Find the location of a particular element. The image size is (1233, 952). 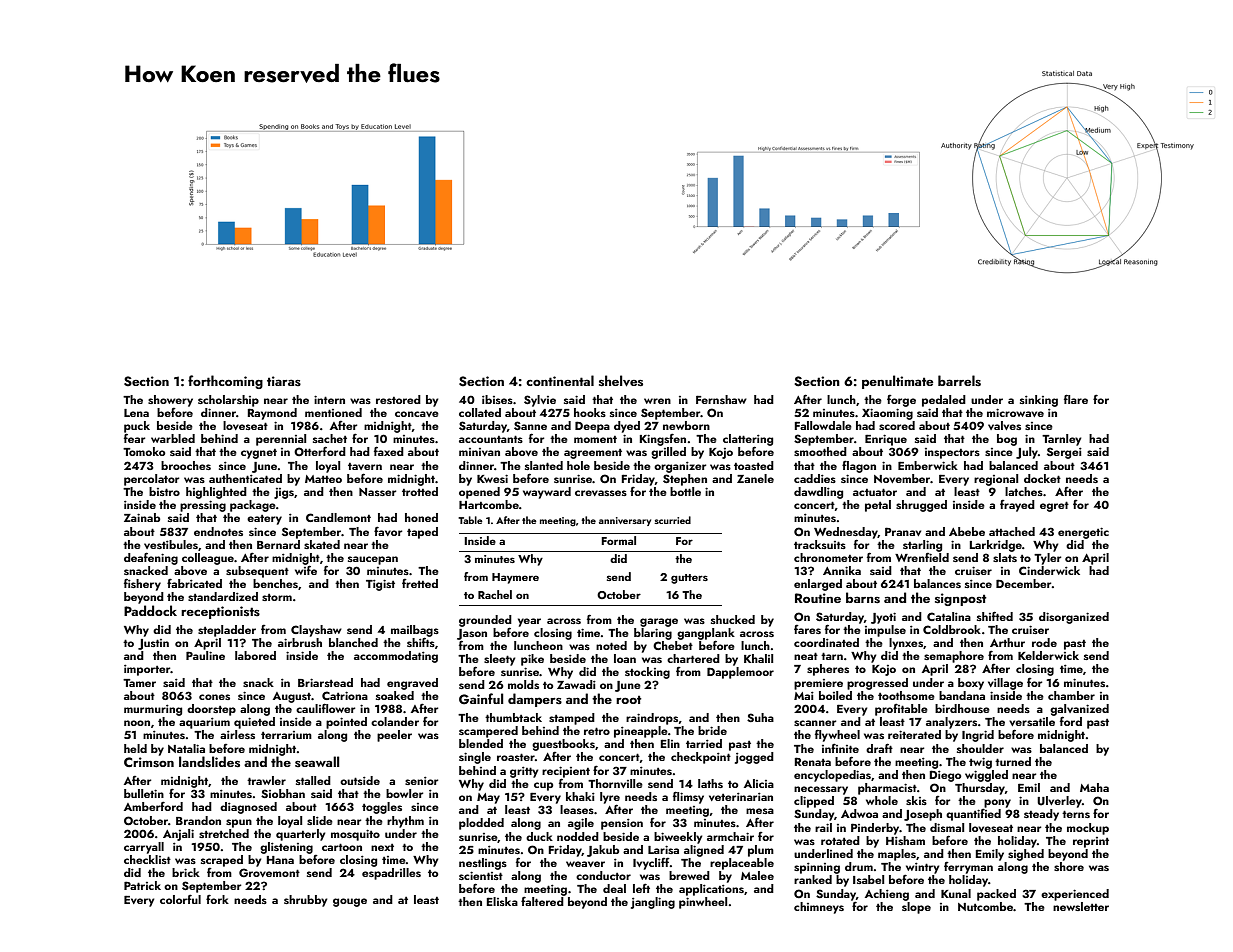

glistening is located at coordinates (286, 848).
